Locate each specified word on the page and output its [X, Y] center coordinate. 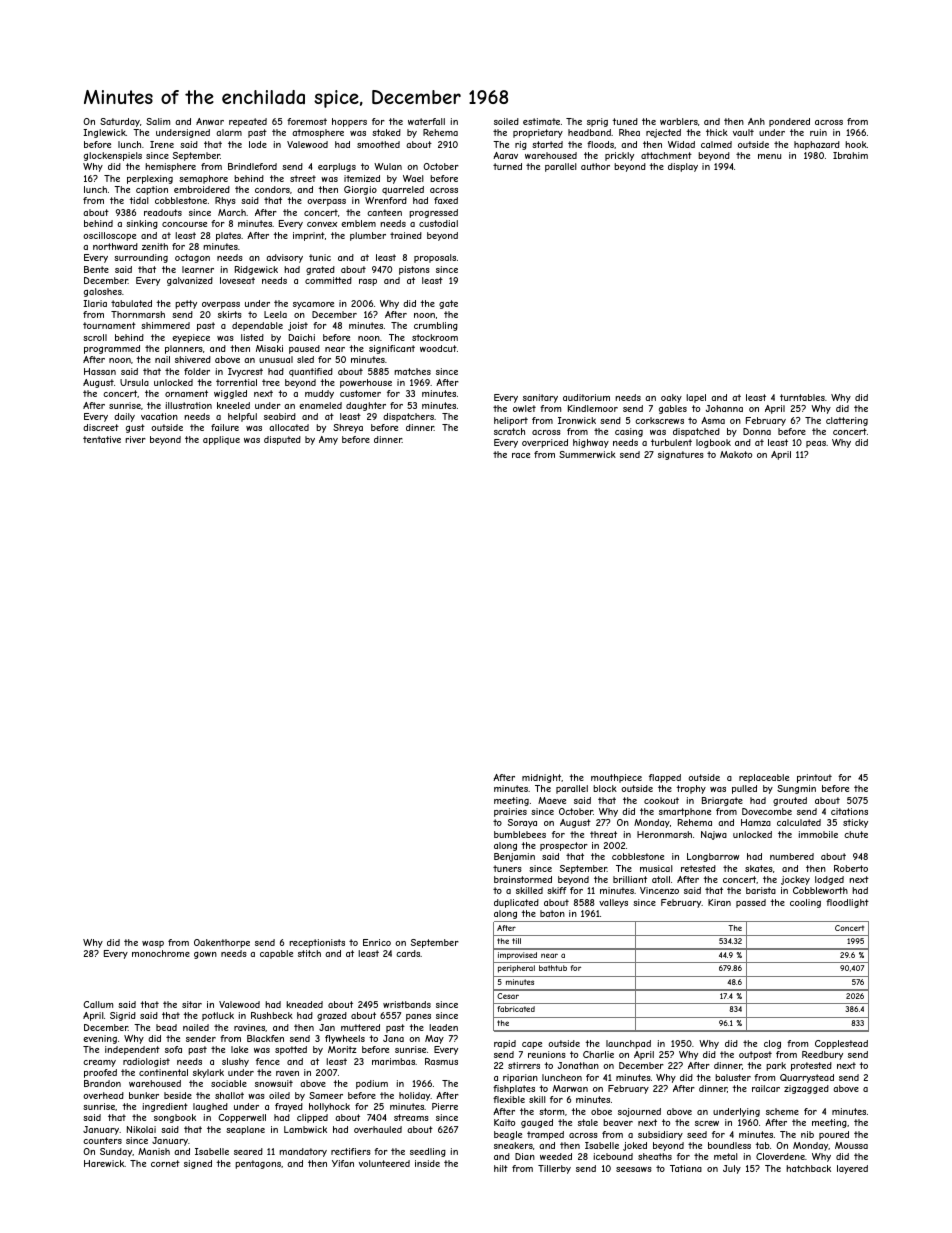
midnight [541, 778]
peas [816, 444]
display [683, 167]
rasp [368, 282]
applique [221, 440]
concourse [184, 224]
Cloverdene [780, 1156]
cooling [805, 903]
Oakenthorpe [222, 943]
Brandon [102, 1083]
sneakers [513, 1145]
